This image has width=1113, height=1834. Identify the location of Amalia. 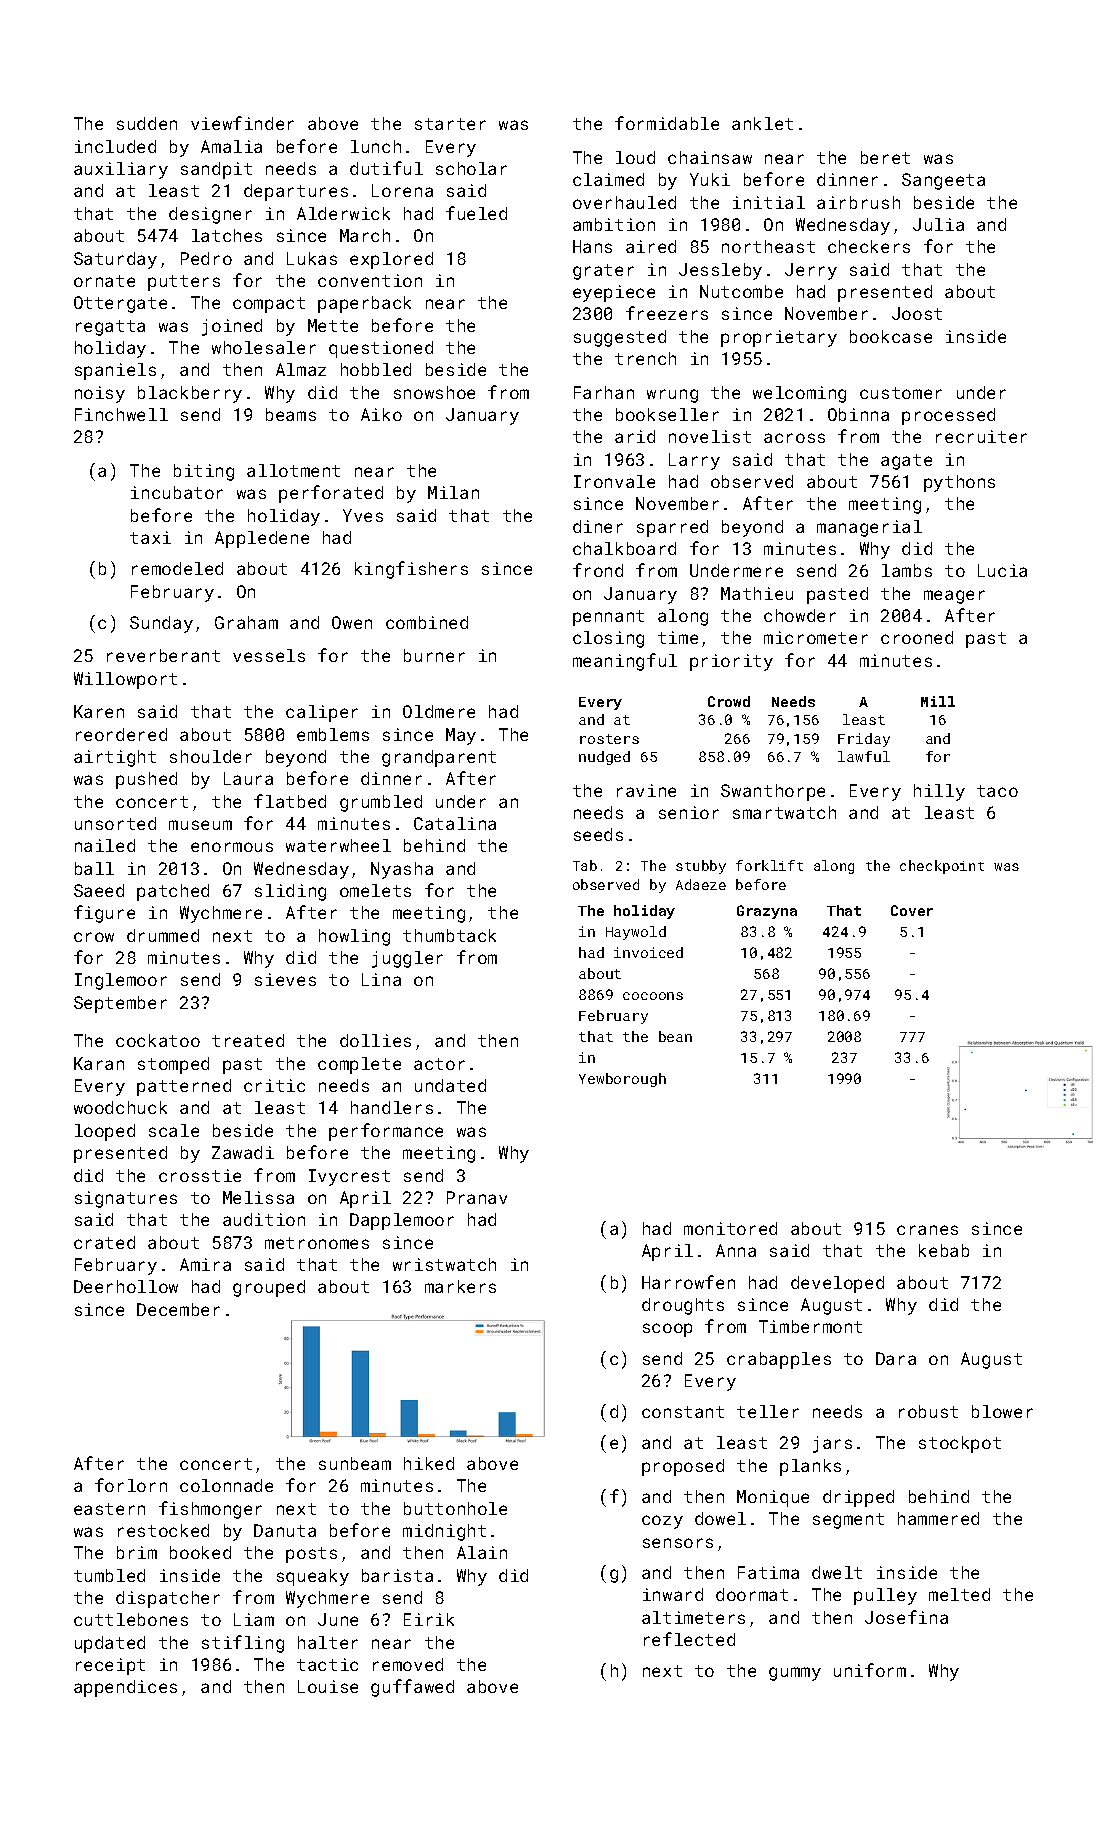
(231, 146).
